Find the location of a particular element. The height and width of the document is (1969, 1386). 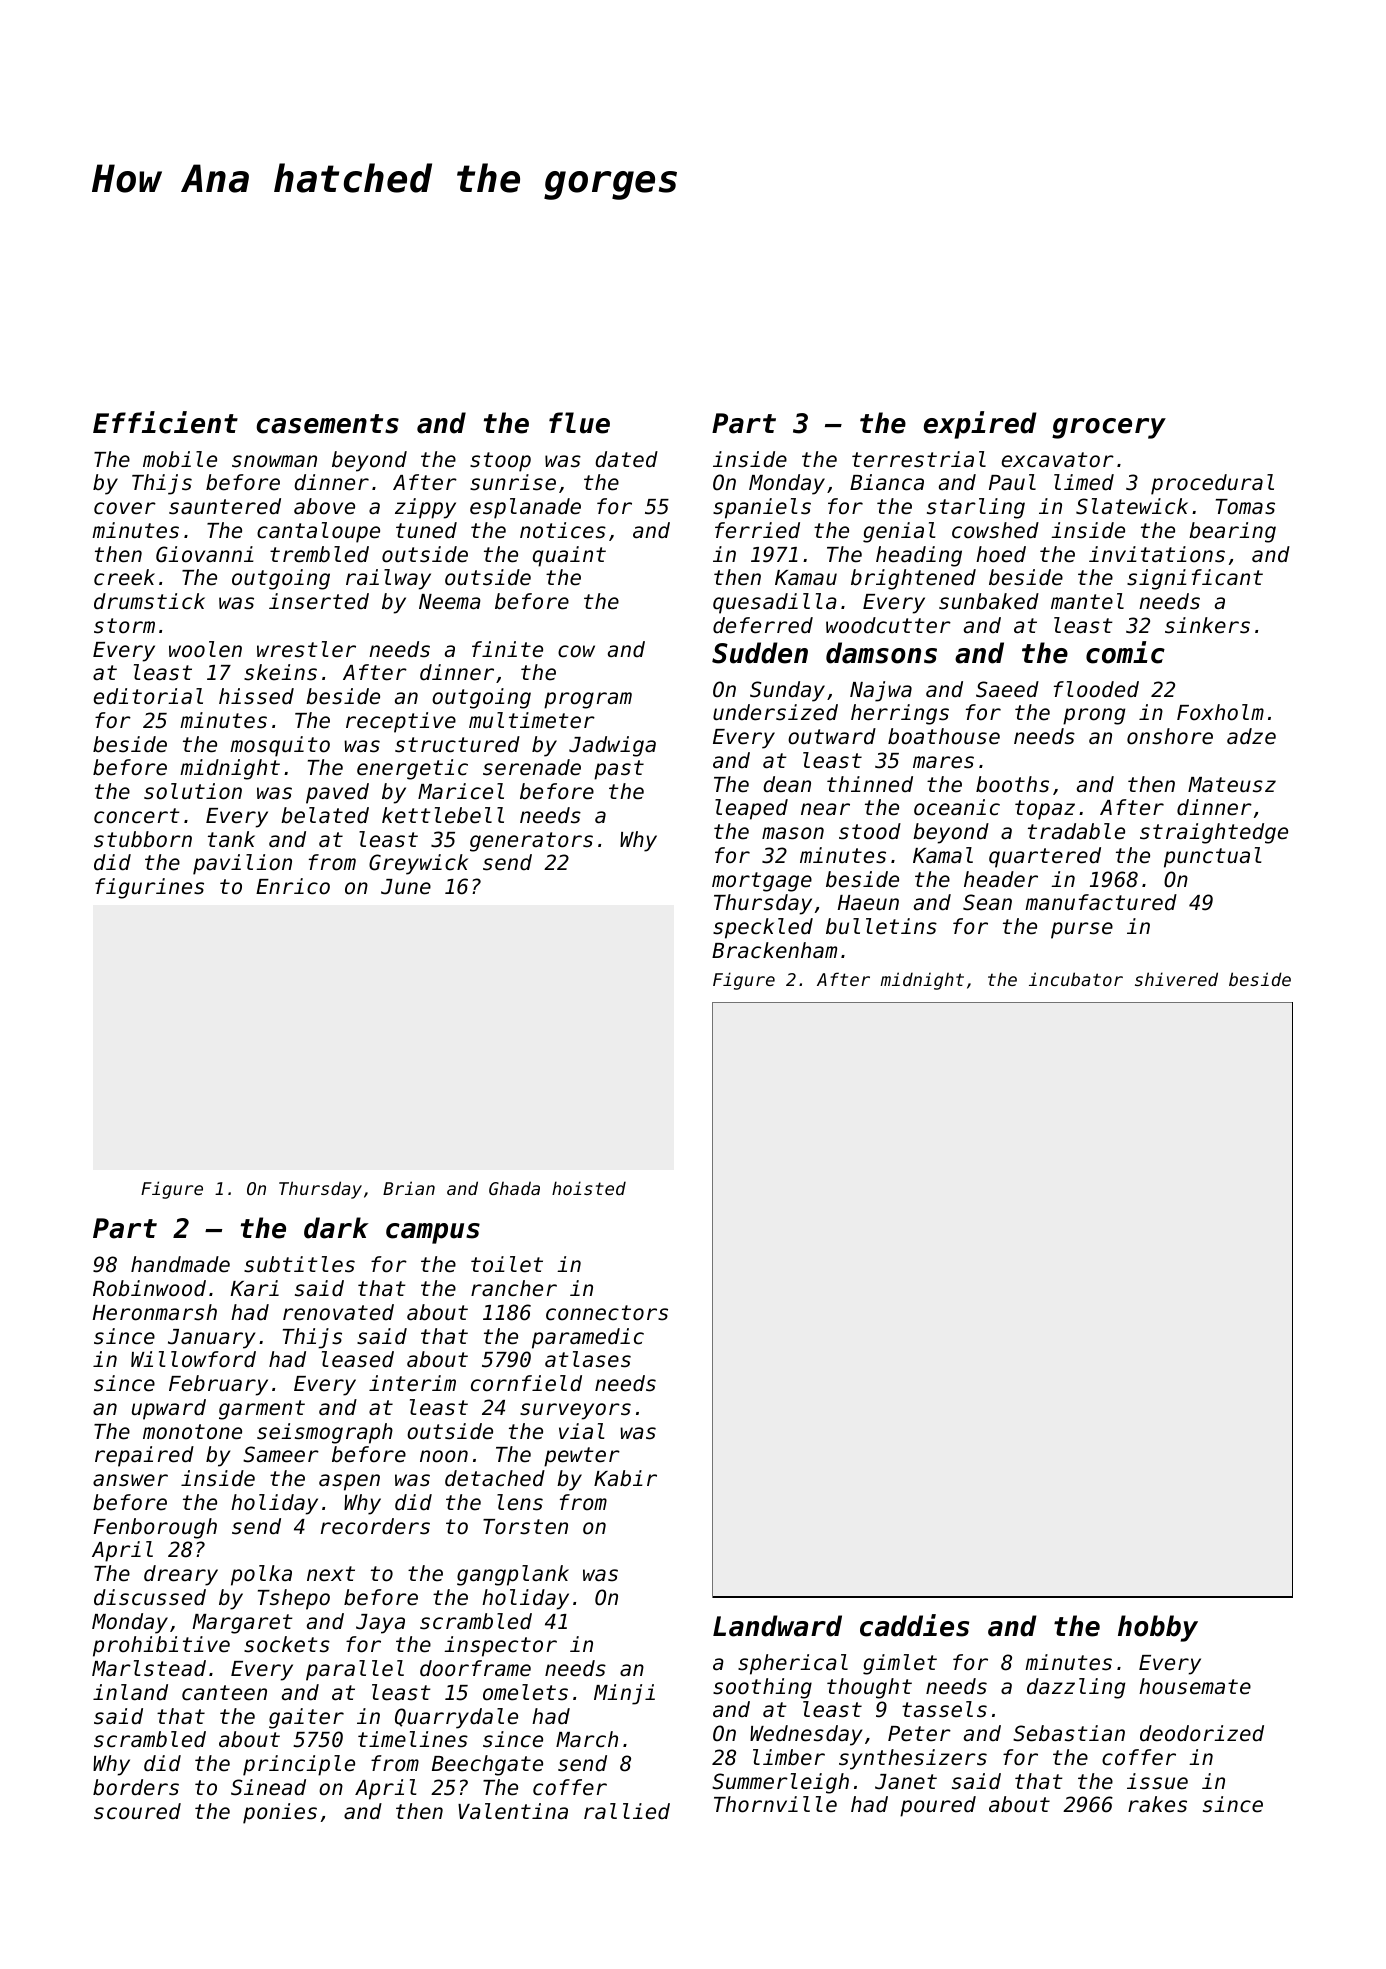

poured is located at coordinates (938, 1806).
